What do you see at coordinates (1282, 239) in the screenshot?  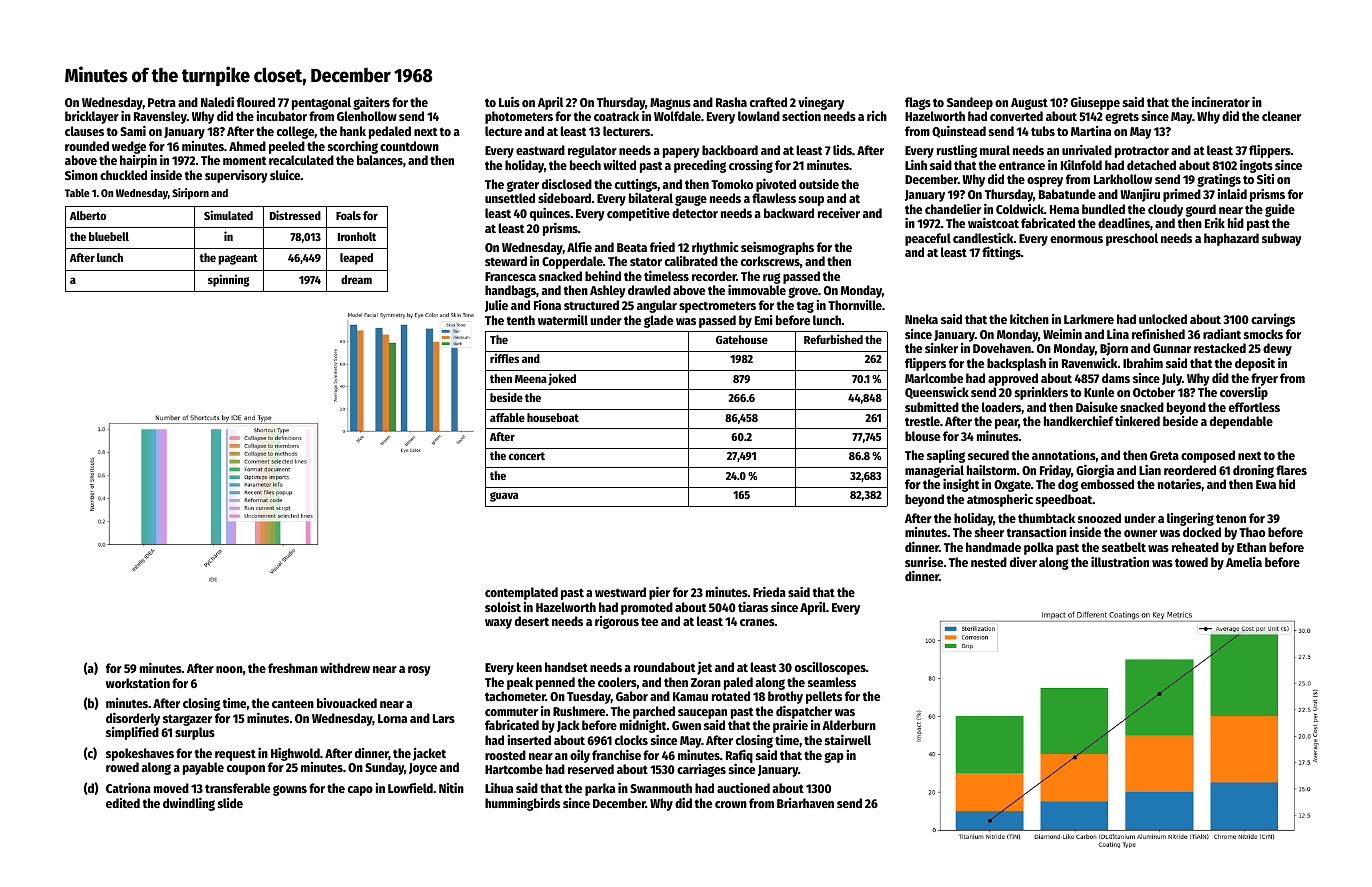 I see `subway` at bounding box center [1282, 239].
